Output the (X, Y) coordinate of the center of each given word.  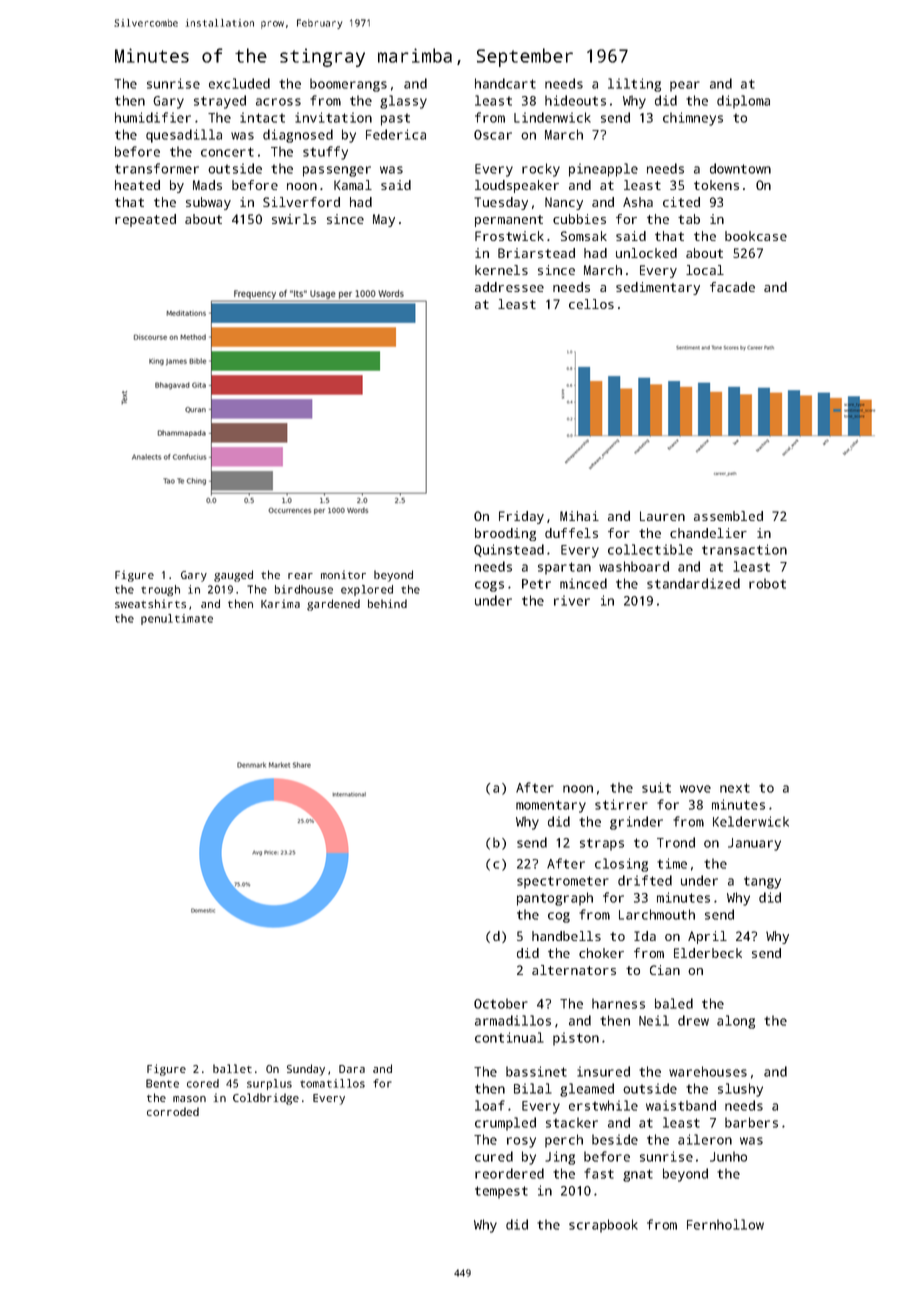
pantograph (555, 899)
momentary (551, 806)
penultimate (177, 619)
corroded (173, 1111)
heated (137, 185)
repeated (145, 220)
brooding (505, 534)
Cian (665, 970)
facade (732, 287)
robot (767, 583)
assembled (728, 516)
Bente (162, 1083)
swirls (294, 219)
